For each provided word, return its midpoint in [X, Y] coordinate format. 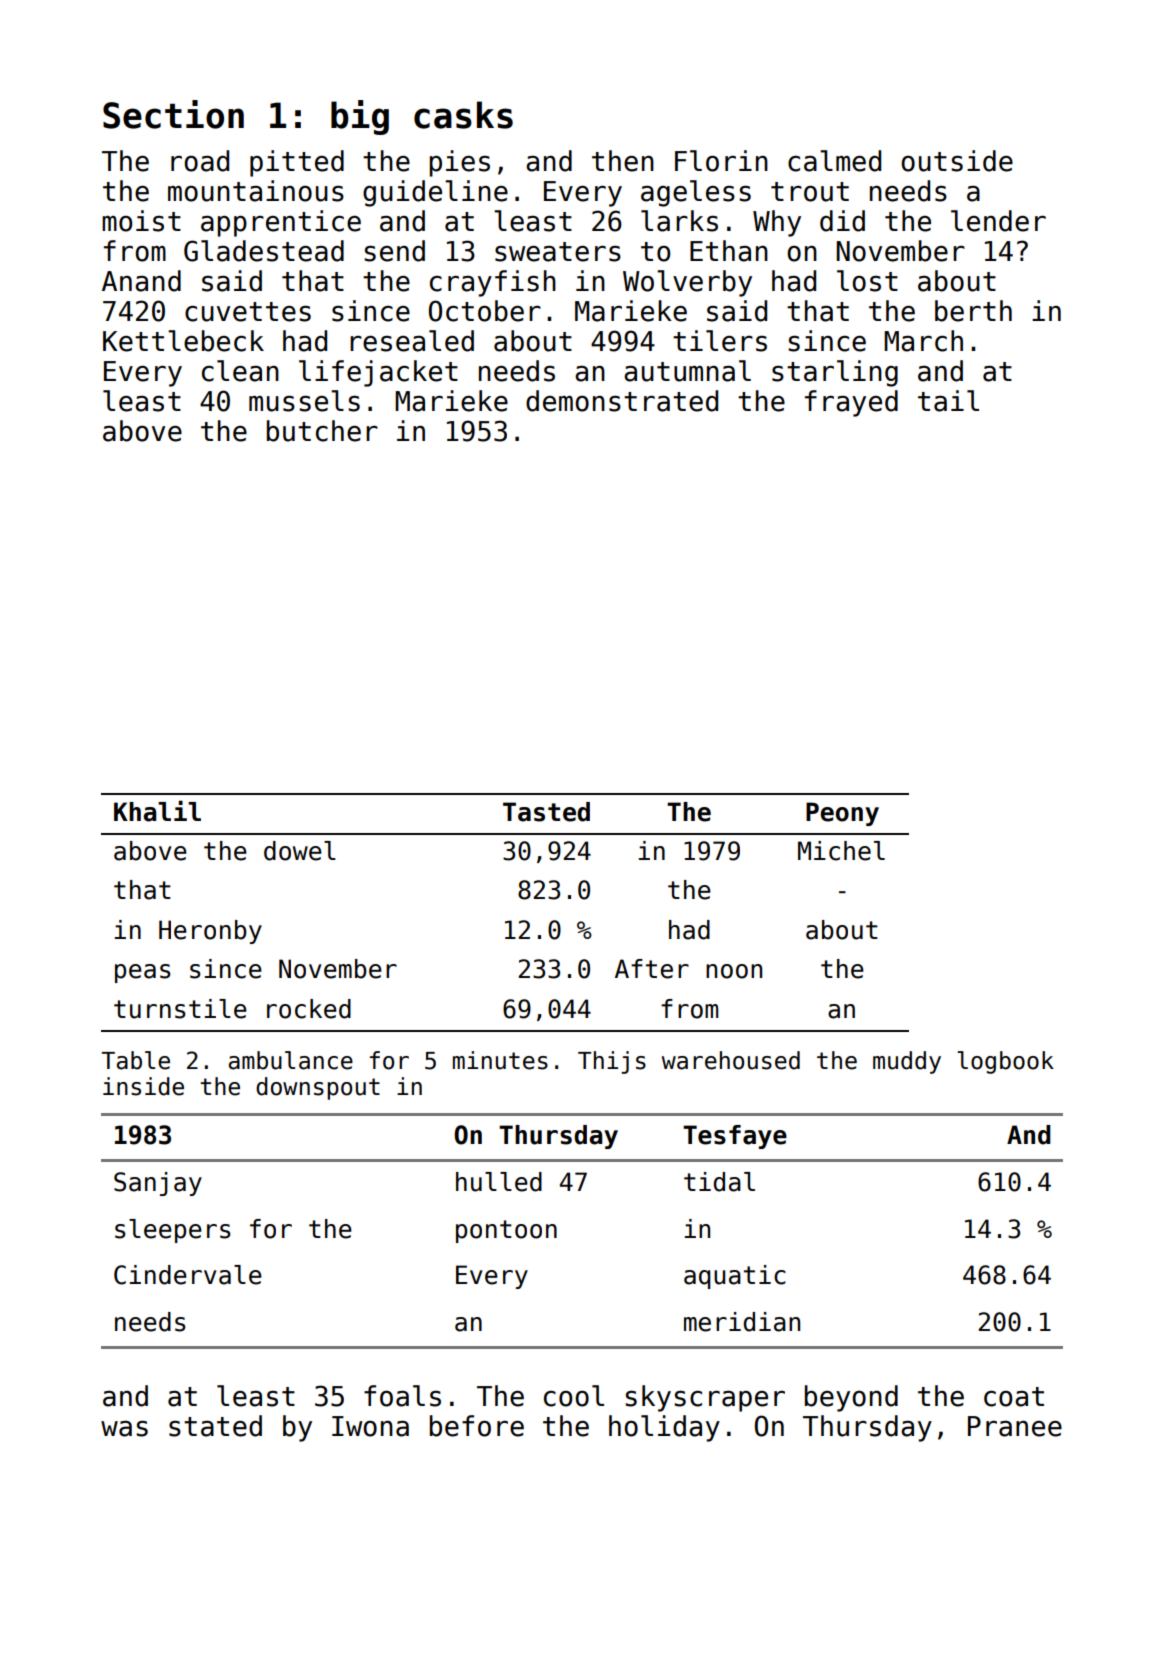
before [477, 1426]
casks [463, 115]
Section [173, 114]
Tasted [546, 812]
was [124, 1429]
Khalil [157, 811]
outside [957, 161]
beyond [851, 1398]
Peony [842, 814]
